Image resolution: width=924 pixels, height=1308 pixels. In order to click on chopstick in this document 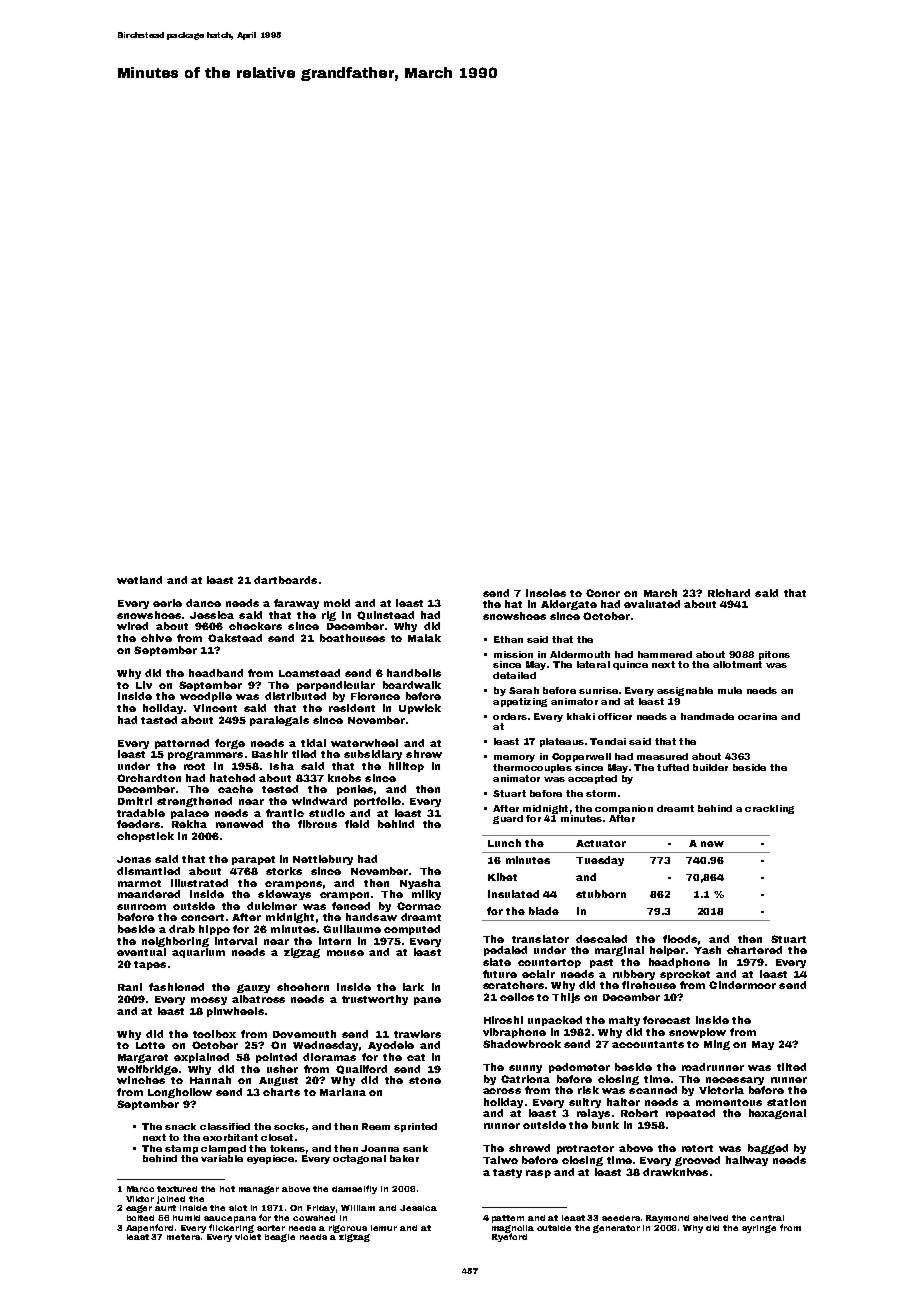, I will do `click(145, 837)`.
